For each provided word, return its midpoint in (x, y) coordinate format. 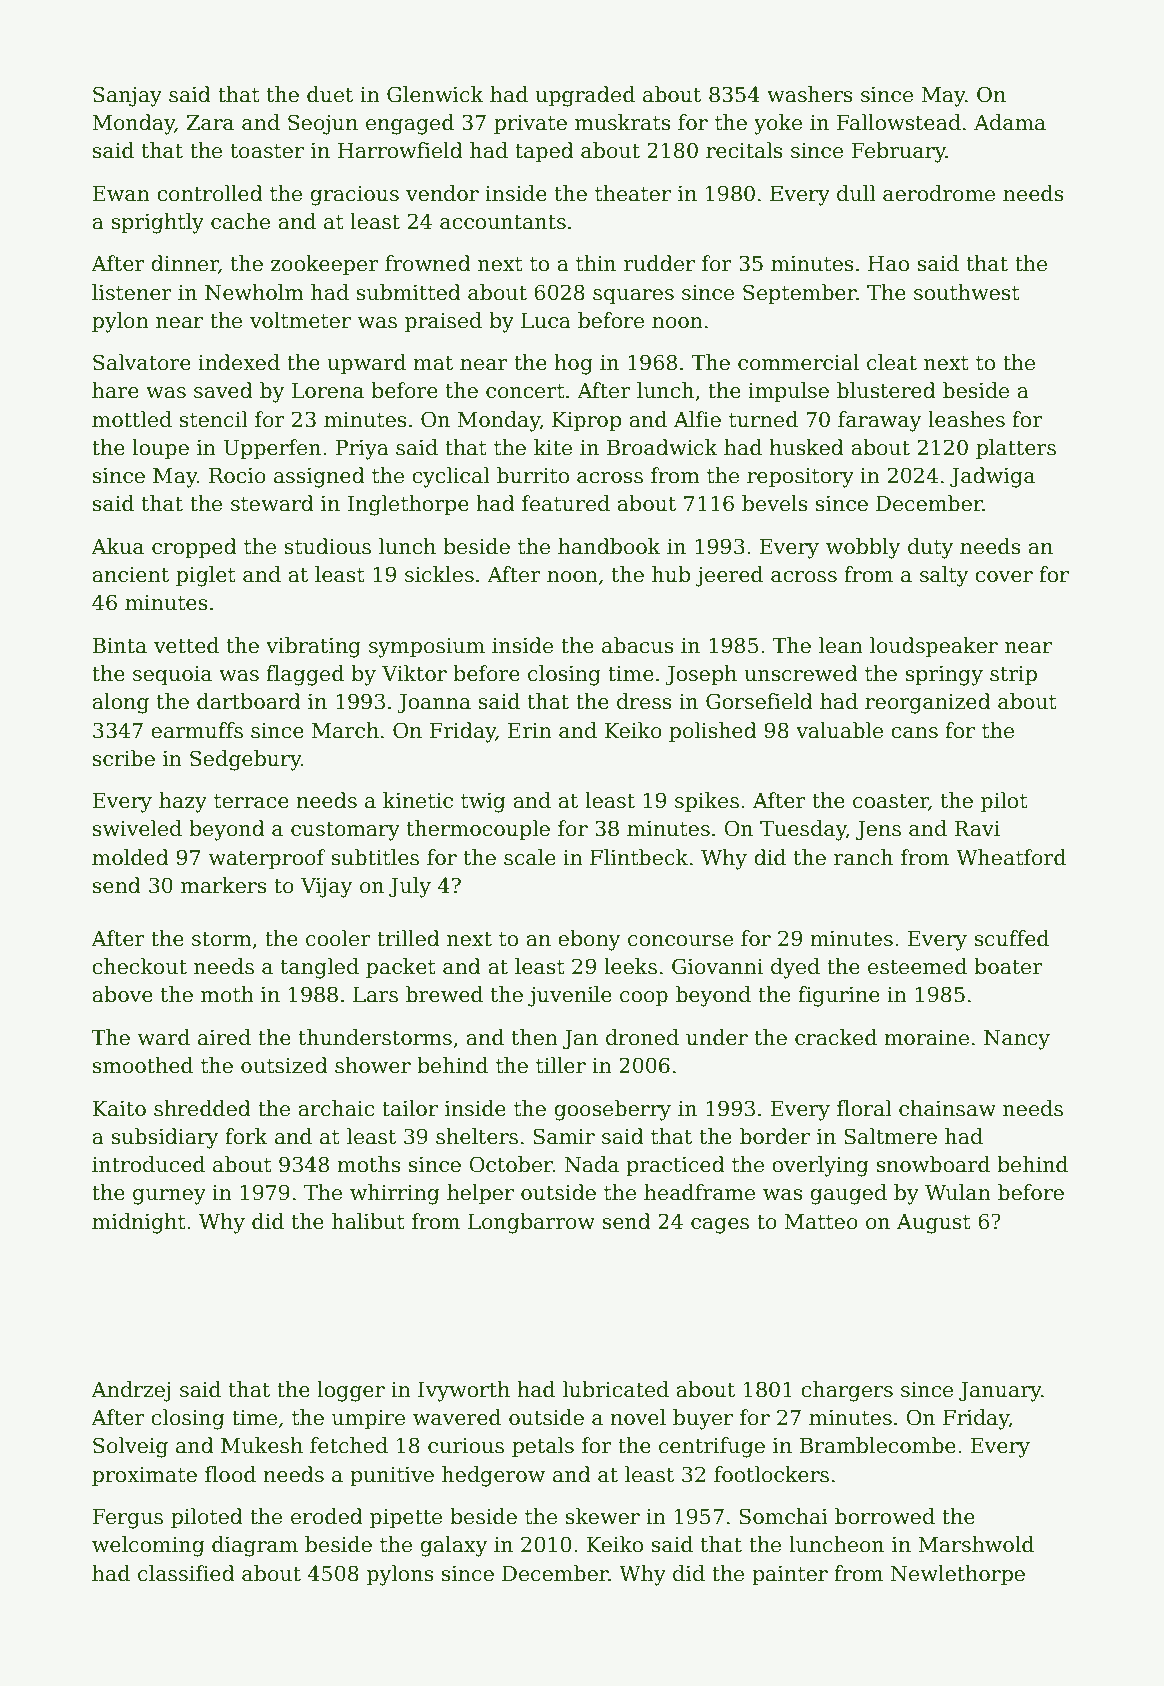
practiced (675, 1166)
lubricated (616, 1389)
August (934, 1224)
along (120, 703)
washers (810, 94)
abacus (638, 645)
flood (230, 1474)
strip (1013, 675)
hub (671, 574)
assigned (319, 477)
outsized (284, 1065)
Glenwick (435, 94)
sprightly (157, 223)
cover (1004, 577)
